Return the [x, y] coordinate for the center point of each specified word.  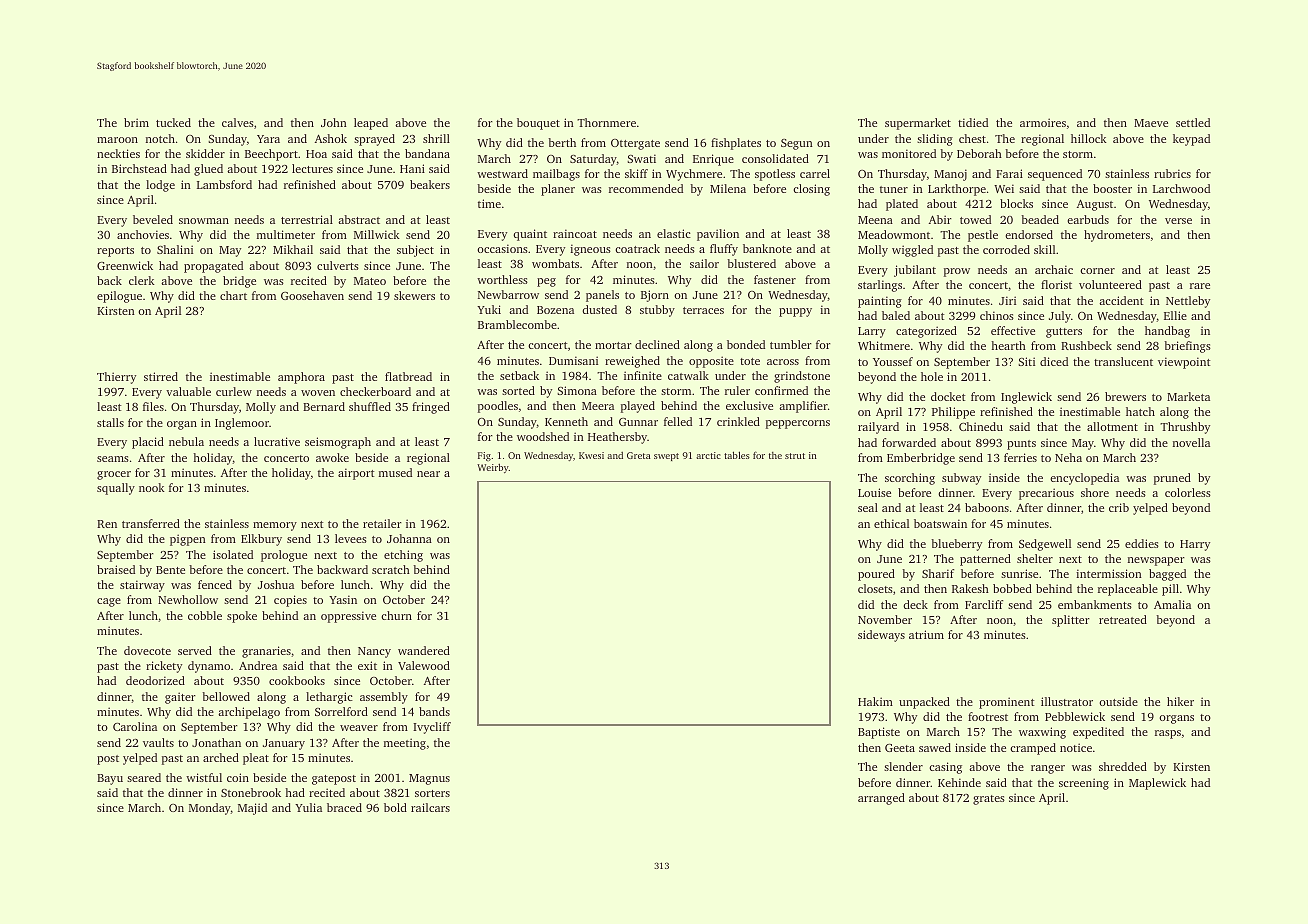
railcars [430, 807]
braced [344, 807]
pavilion [718, 235]
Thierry [116, 378]
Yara [268, 139]
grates [989, 800]
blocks [1016, 203]
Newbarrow [508, 294]
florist [1056, 284]
